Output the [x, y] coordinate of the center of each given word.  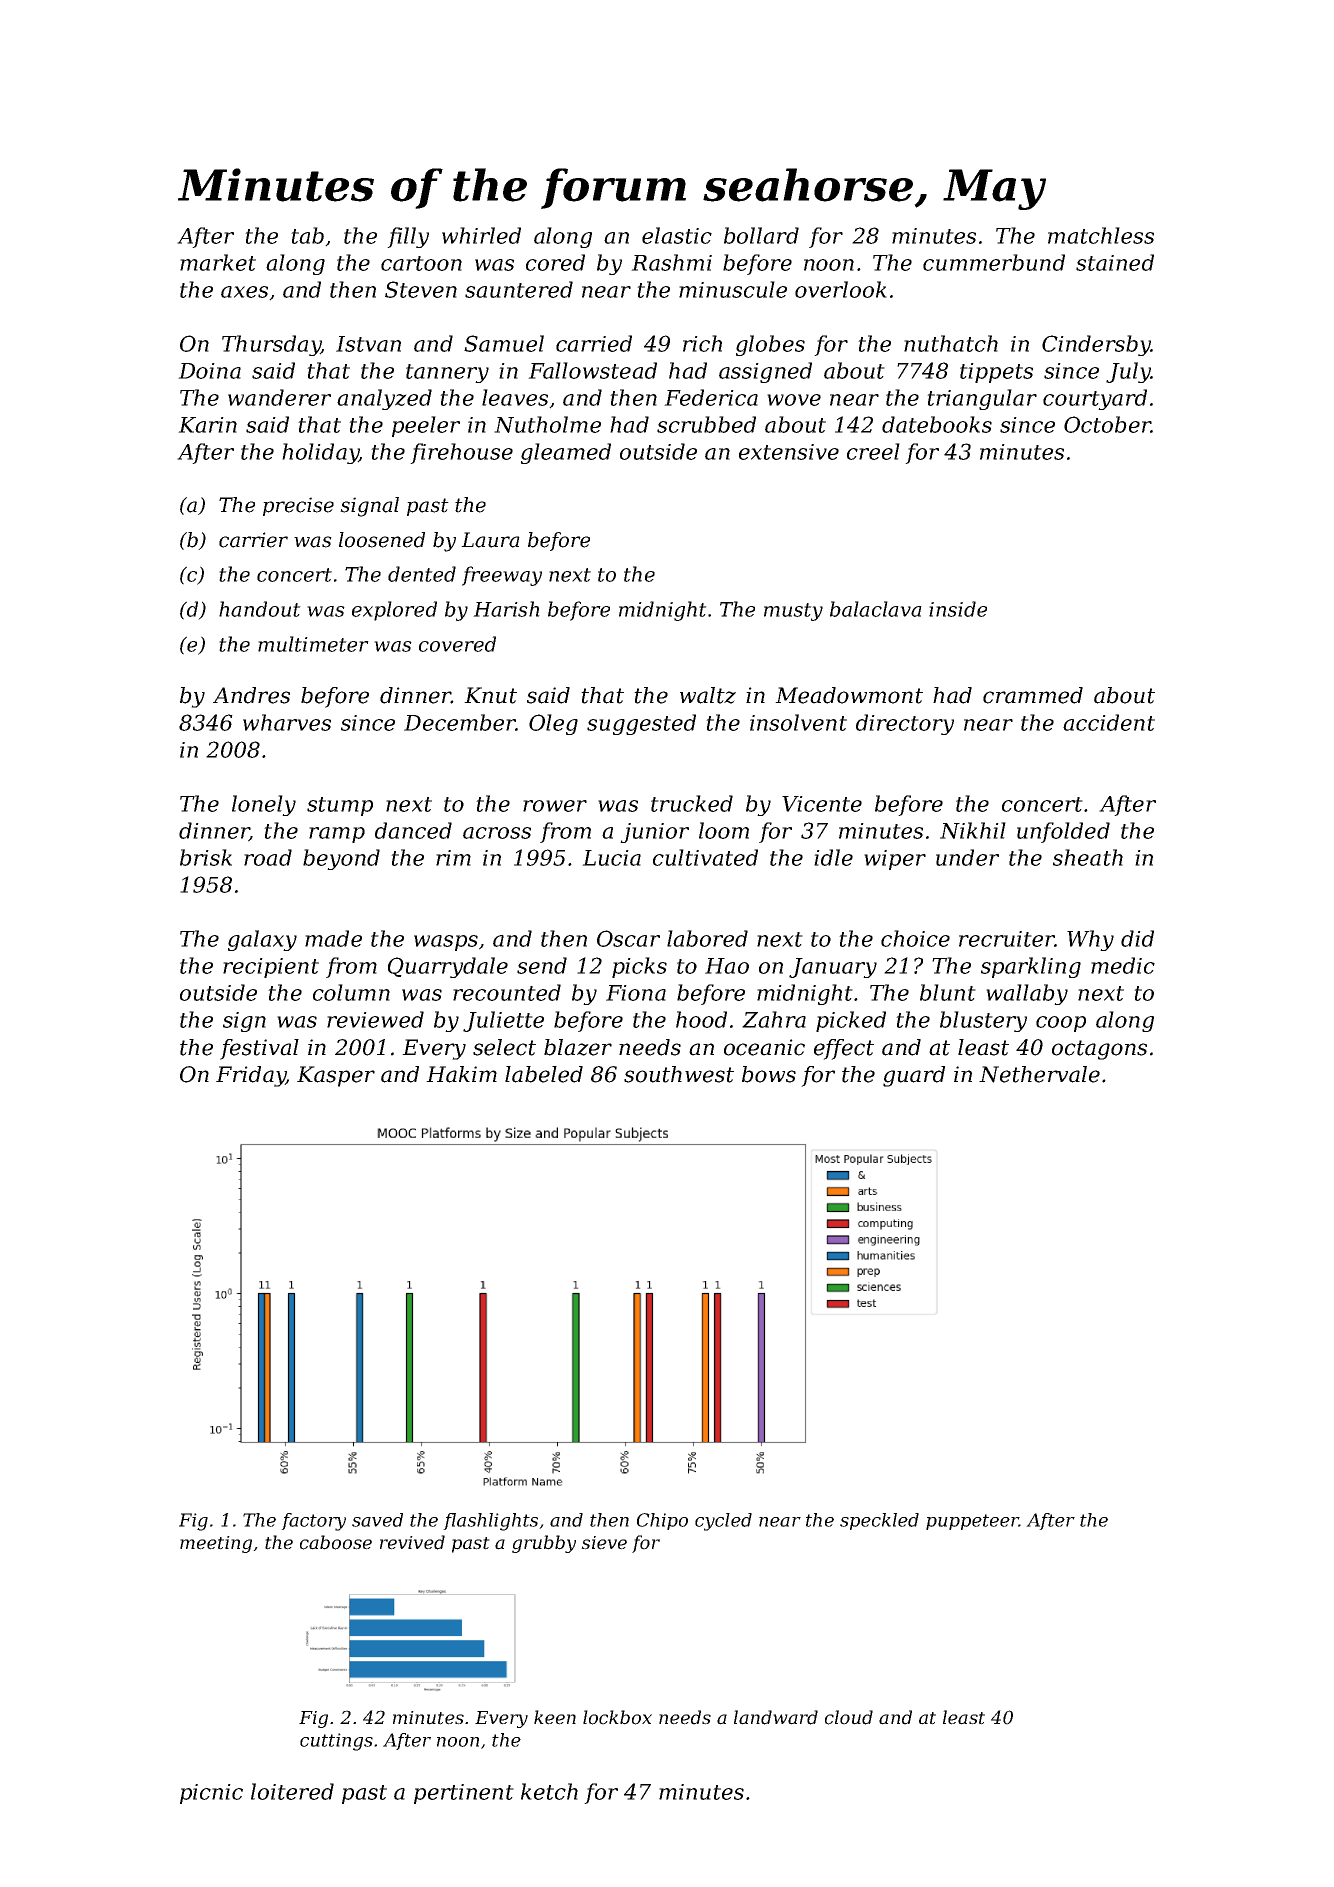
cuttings [336, 1742]
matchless [1101, 235]
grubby [544, 1544]
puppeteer [972, 1522]
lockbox [617, 1717]
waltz [708, 695]
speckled [879, 1521]
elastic [677, 235]
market [218, 262]
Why [1090, 940]
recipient [271, 968]
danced [413, 830]
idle [833, 857]
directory [905, 724]
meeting [216, 1544]
